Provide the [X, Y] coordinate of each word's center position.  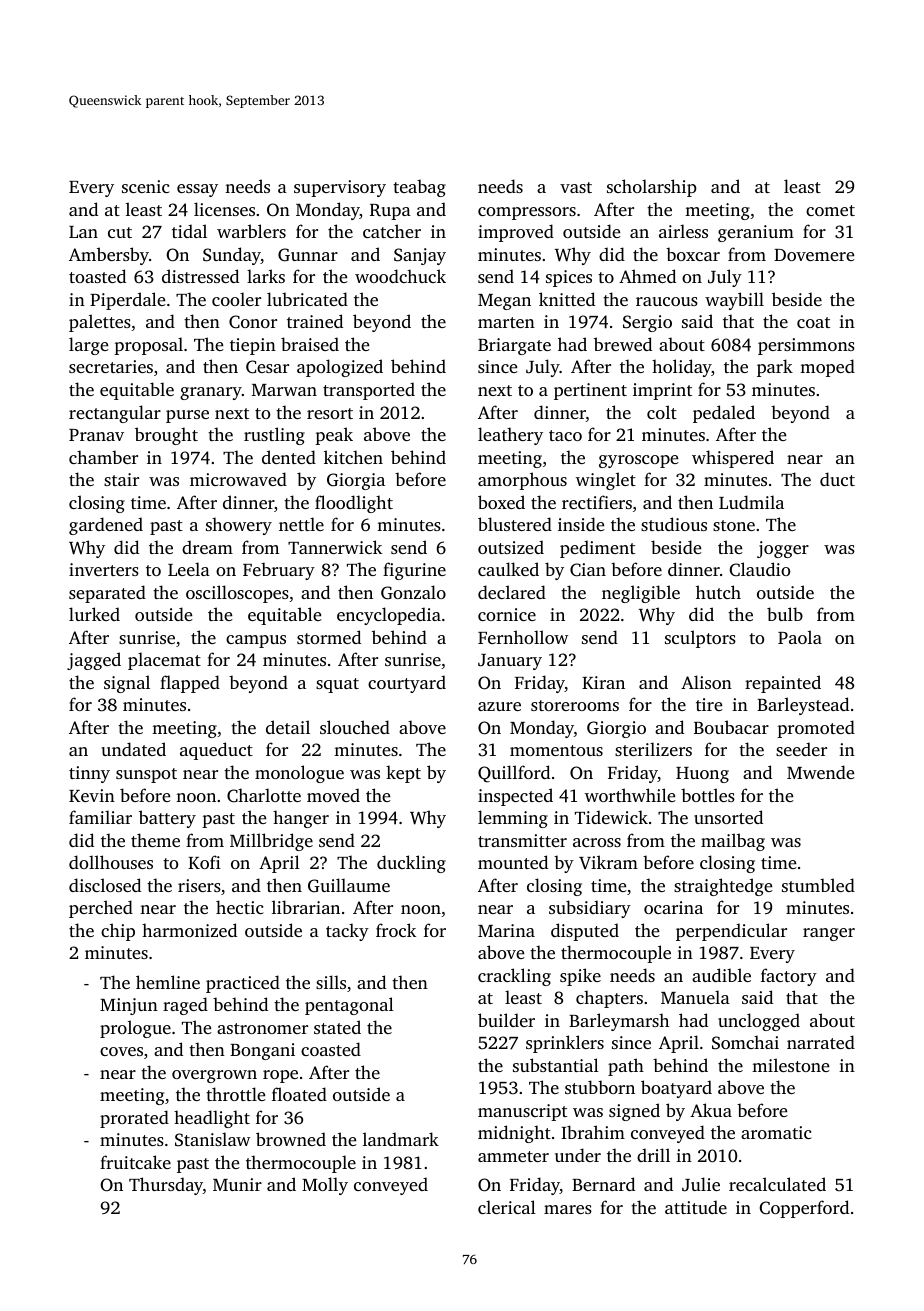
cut [120, 232]
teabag [419, 188]
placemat [164, 661]
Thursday [166, 1186]
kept [403, 774]
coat [813, 322]
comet [830, 210]
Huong [702, 775]
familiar [100, 817]
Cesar [267, 367]
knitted [567, 299]
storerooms [575, 705]
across [597, 842]
